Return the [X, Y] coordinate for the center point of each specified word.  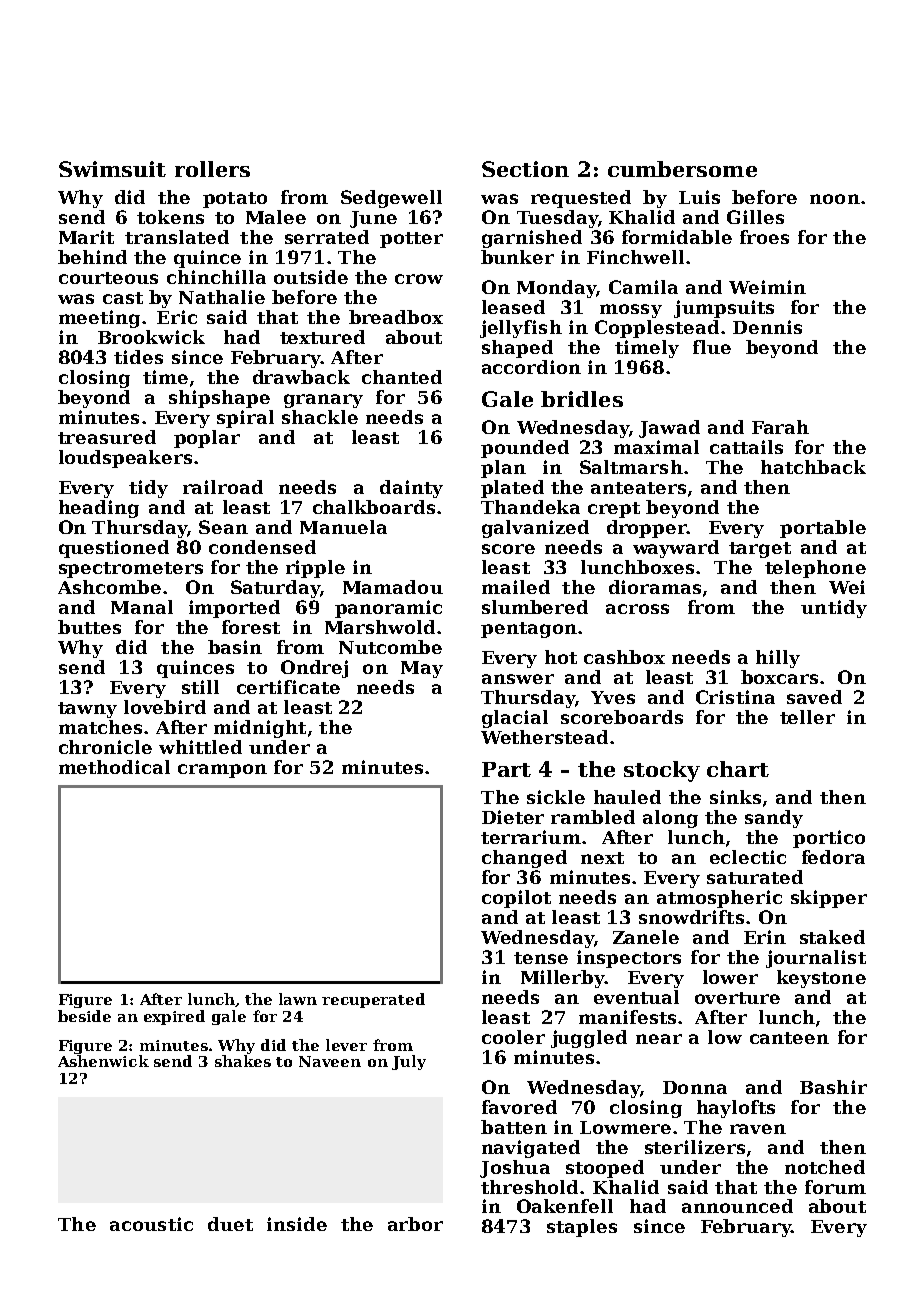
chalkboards [374, 507]
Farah [780, 427]
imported [234, 609]
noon [835, 199]
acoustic [151, 1224]
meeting [99, 319]
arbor [415, 1224]
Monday [557, 289]
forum [835, 1187]
